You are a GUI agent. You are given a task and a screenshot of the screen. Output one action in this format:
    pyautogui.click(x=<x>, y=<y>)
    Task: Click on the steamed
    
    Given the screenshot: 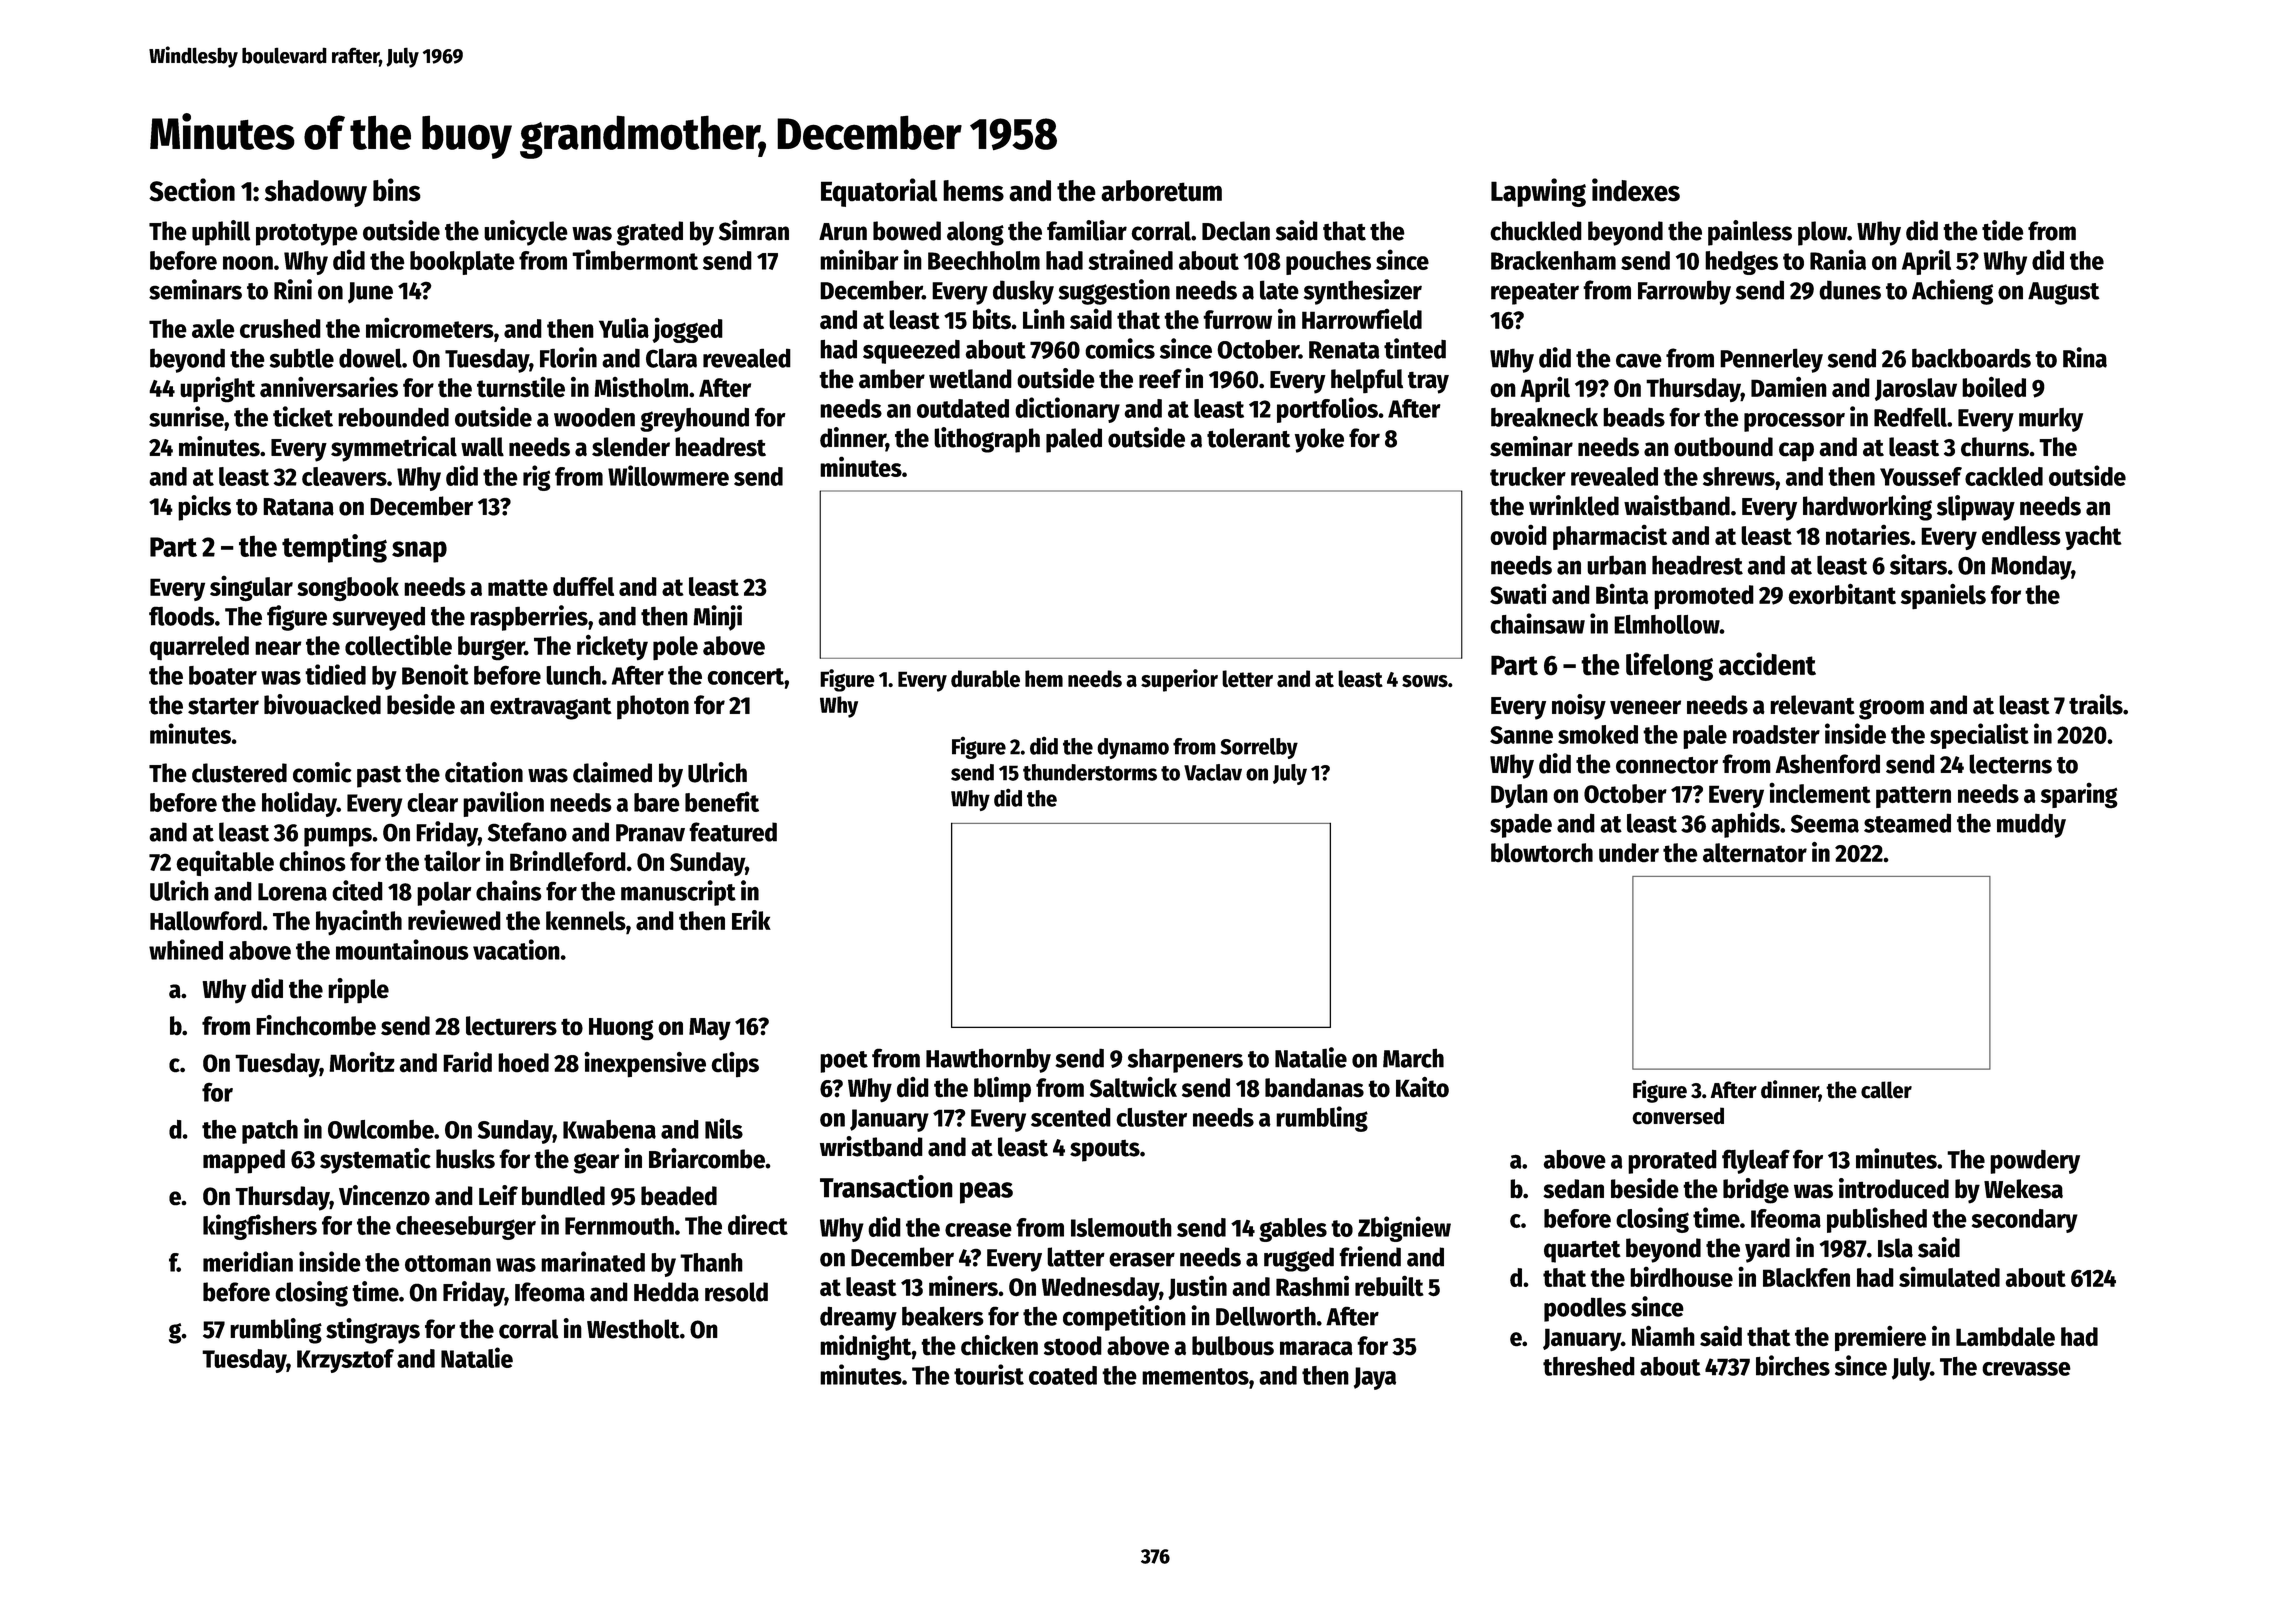 What is the action you would take?
    pyautogui.click(x=1907, y=823)
